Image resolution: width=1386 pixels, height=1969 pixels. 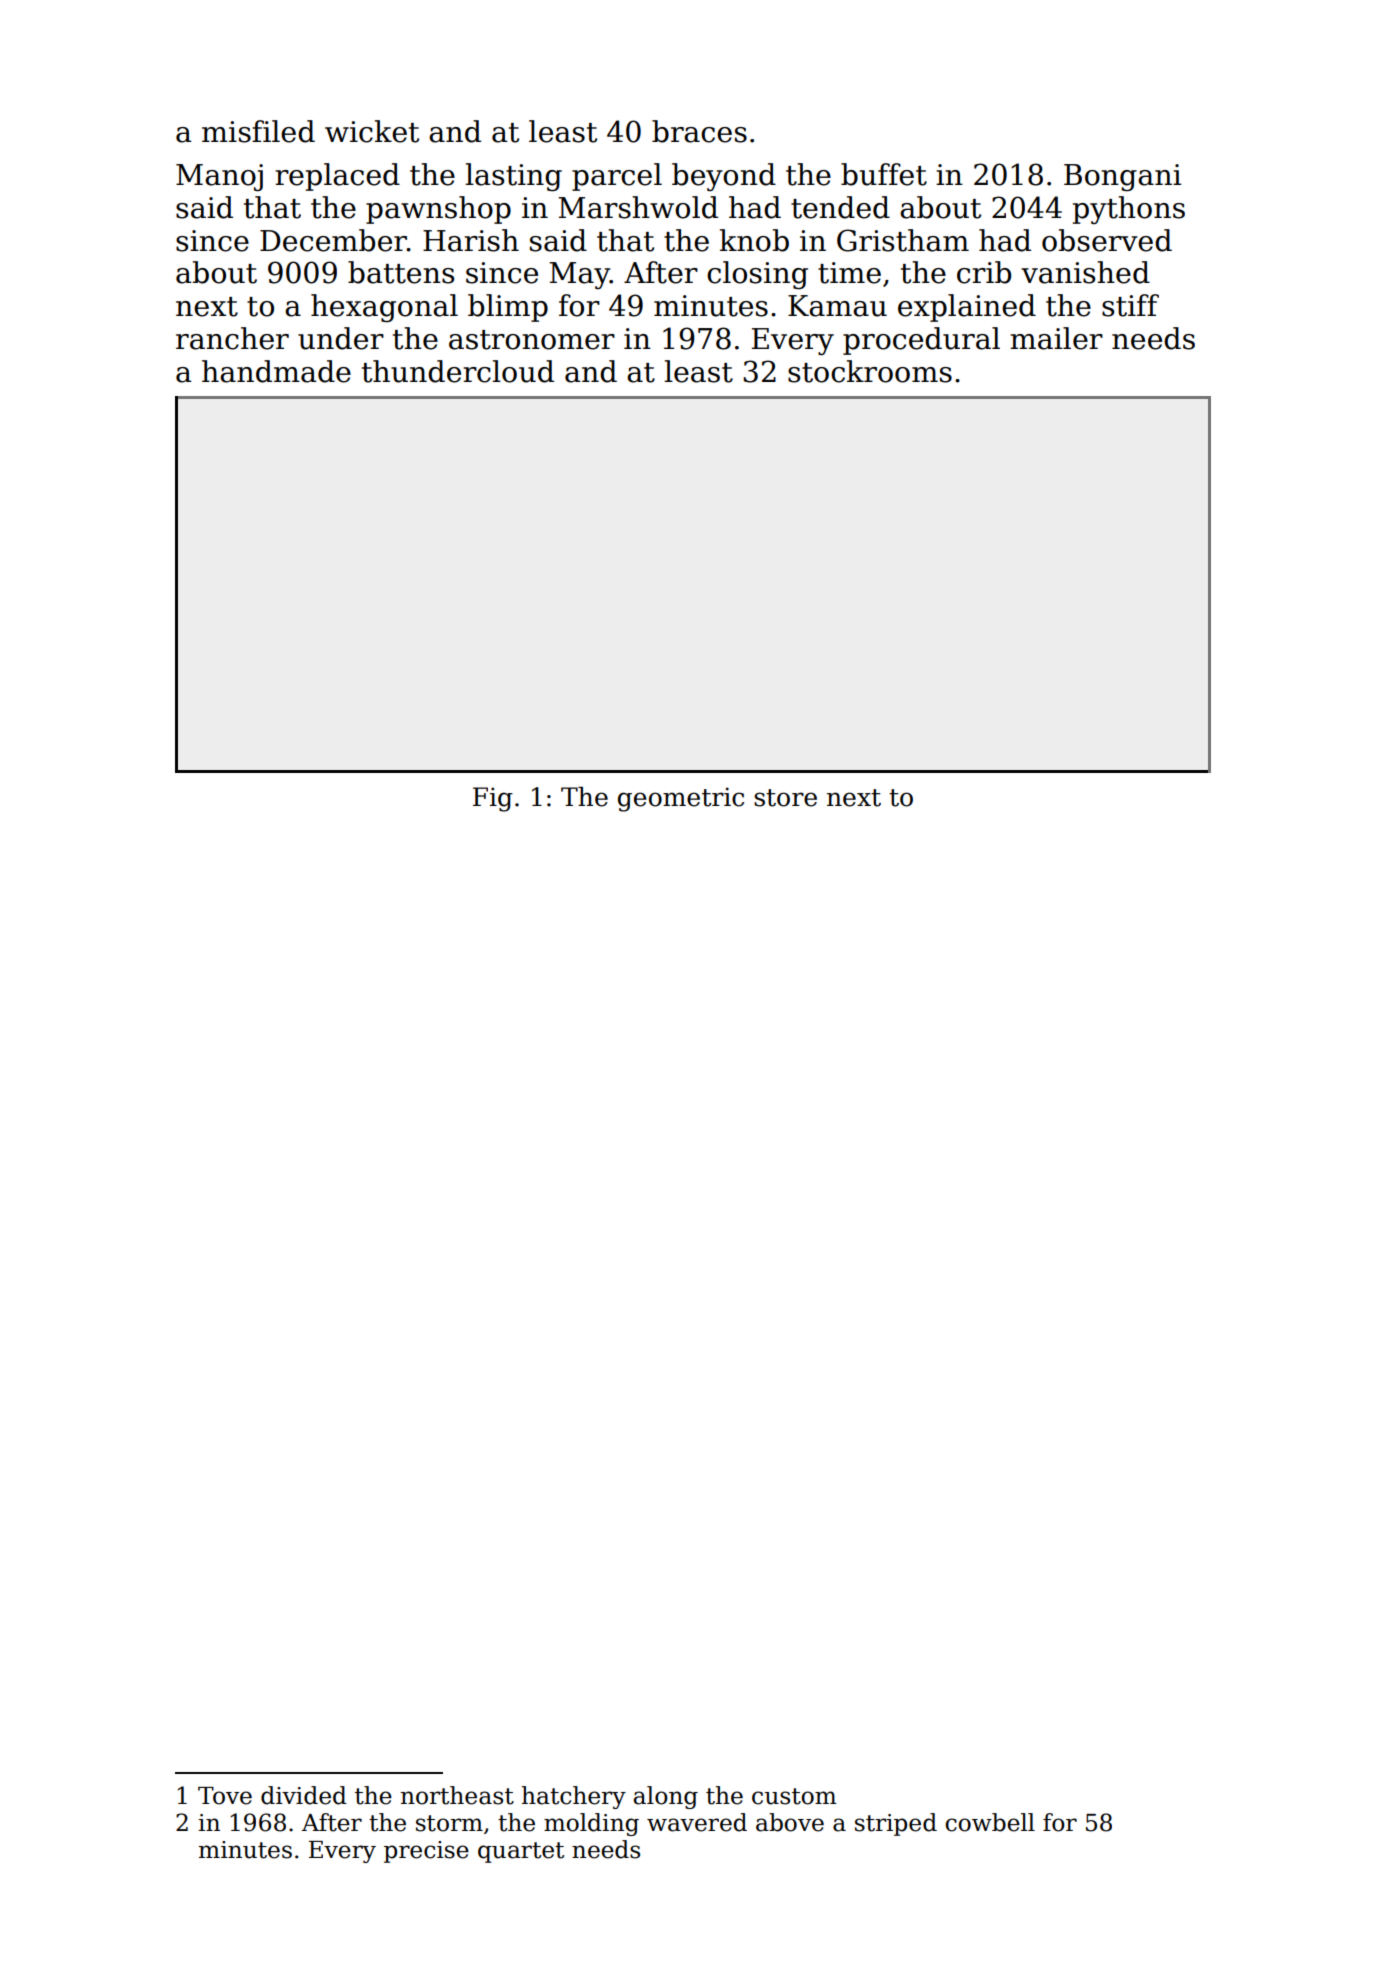 I want to click on store, so click(x=785, y=798).
